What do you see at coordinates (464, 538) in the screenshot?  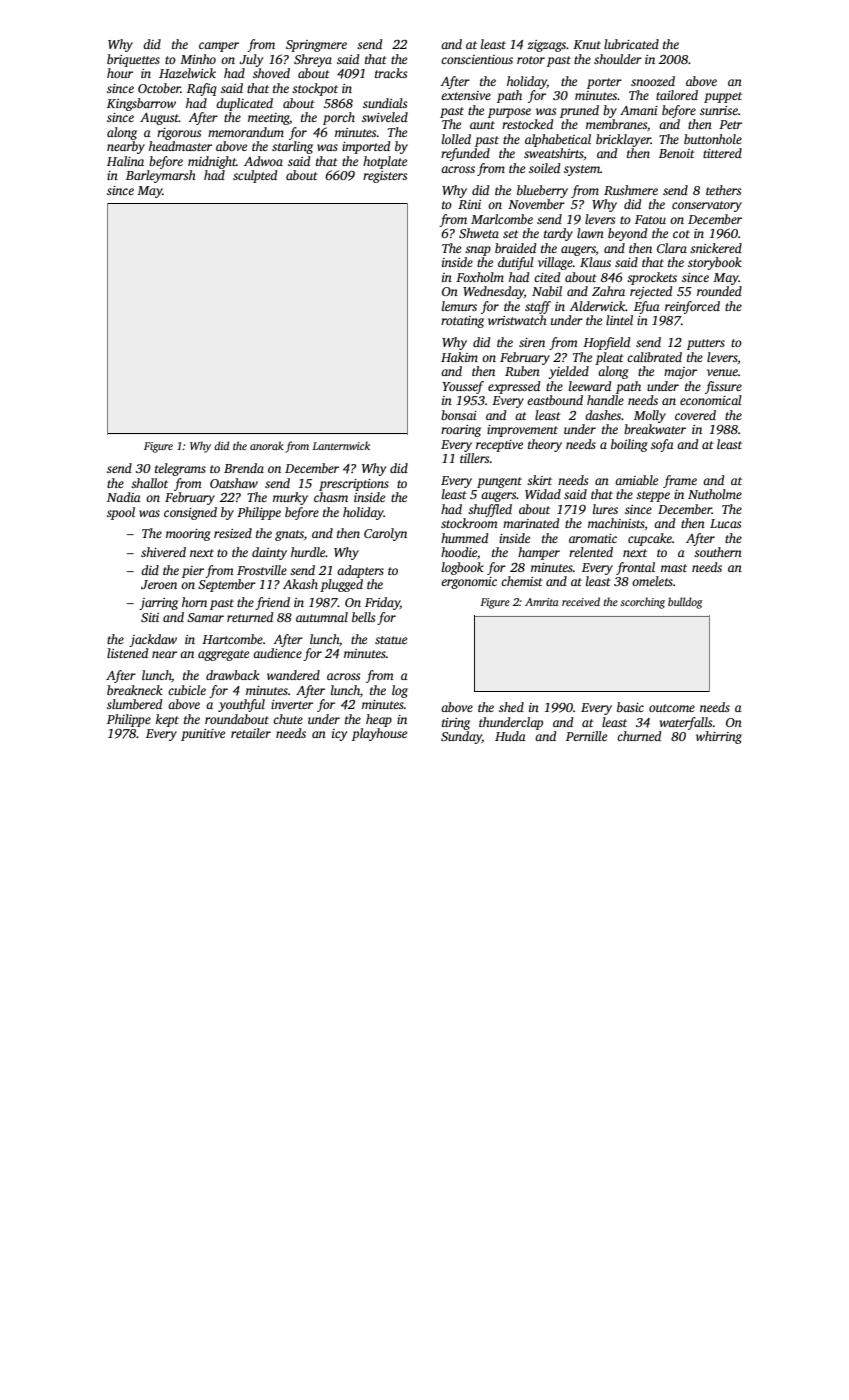 I see `hummed` at bounding box center [464, 538].
